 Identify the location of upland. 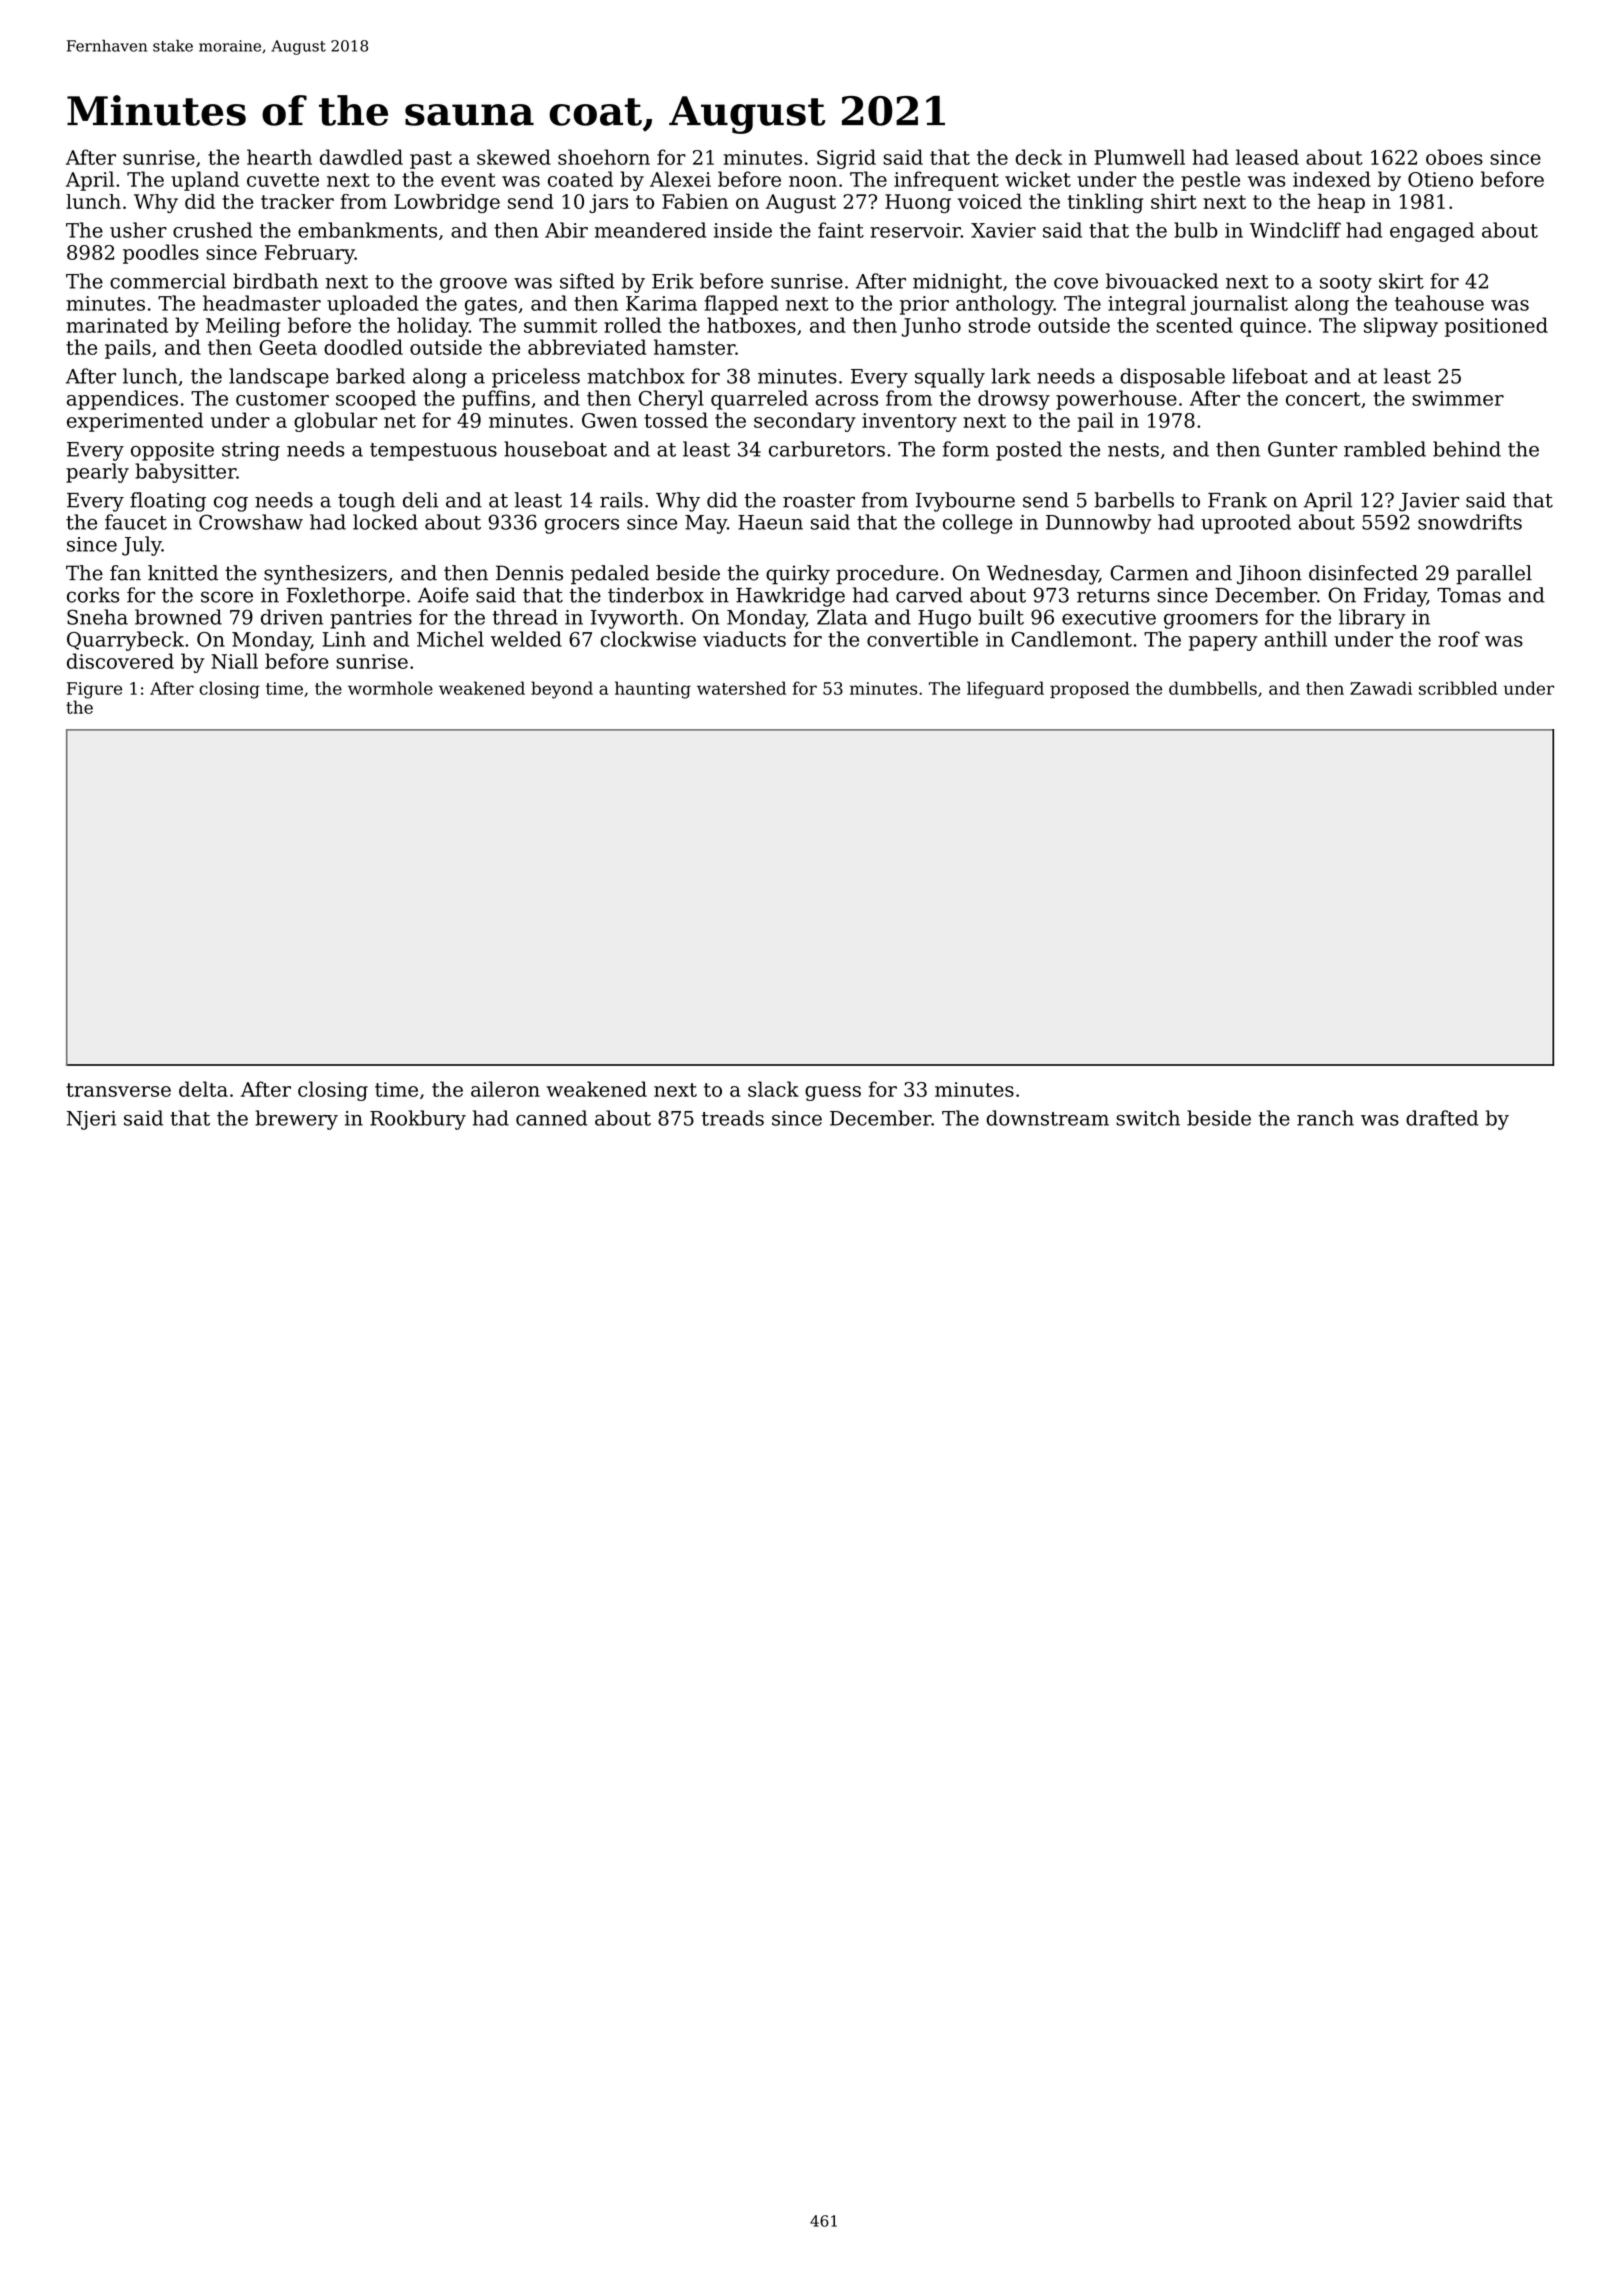
(205, 181).
